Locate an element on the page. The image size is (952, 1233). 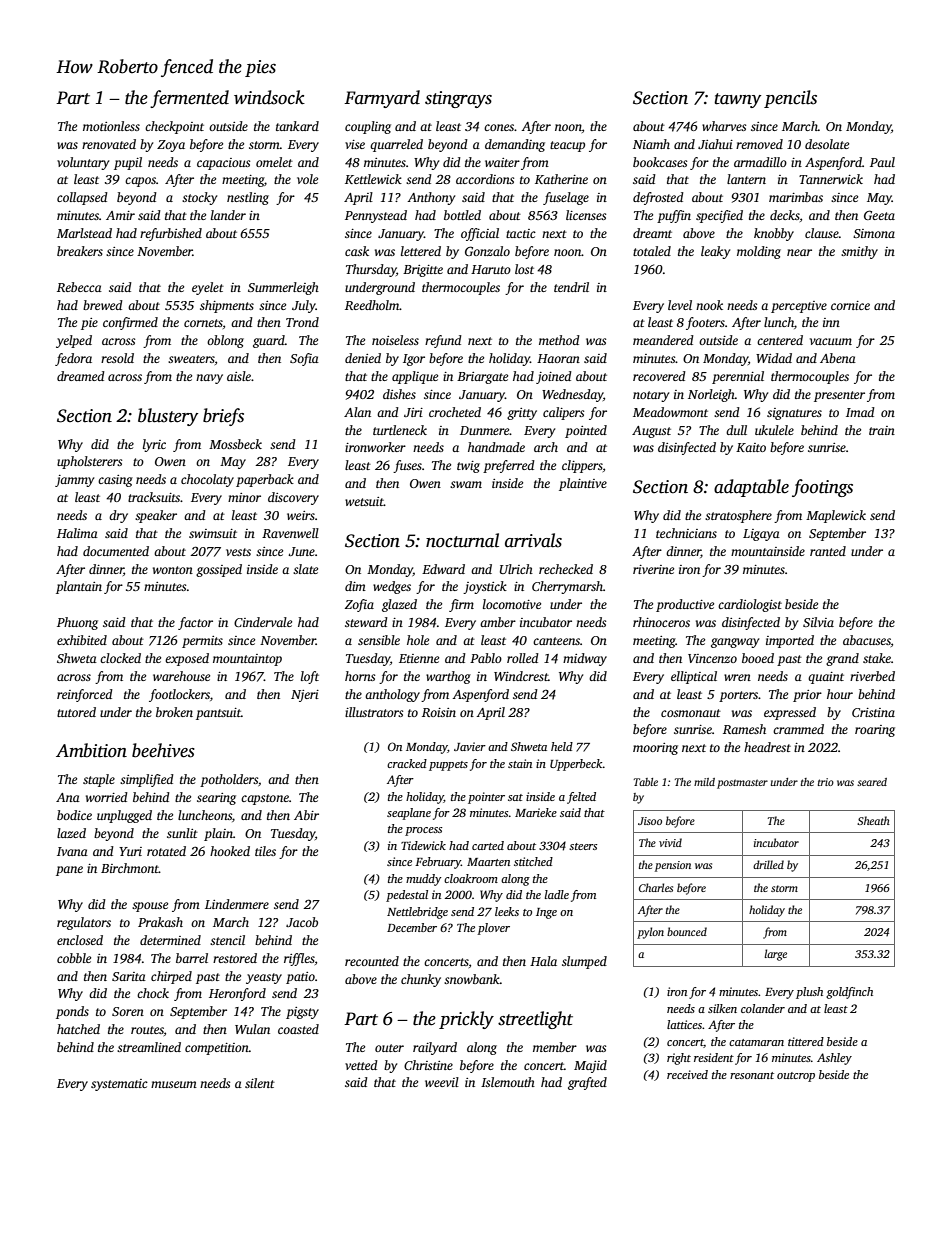
Widad is located at coordinates (774, 358).
